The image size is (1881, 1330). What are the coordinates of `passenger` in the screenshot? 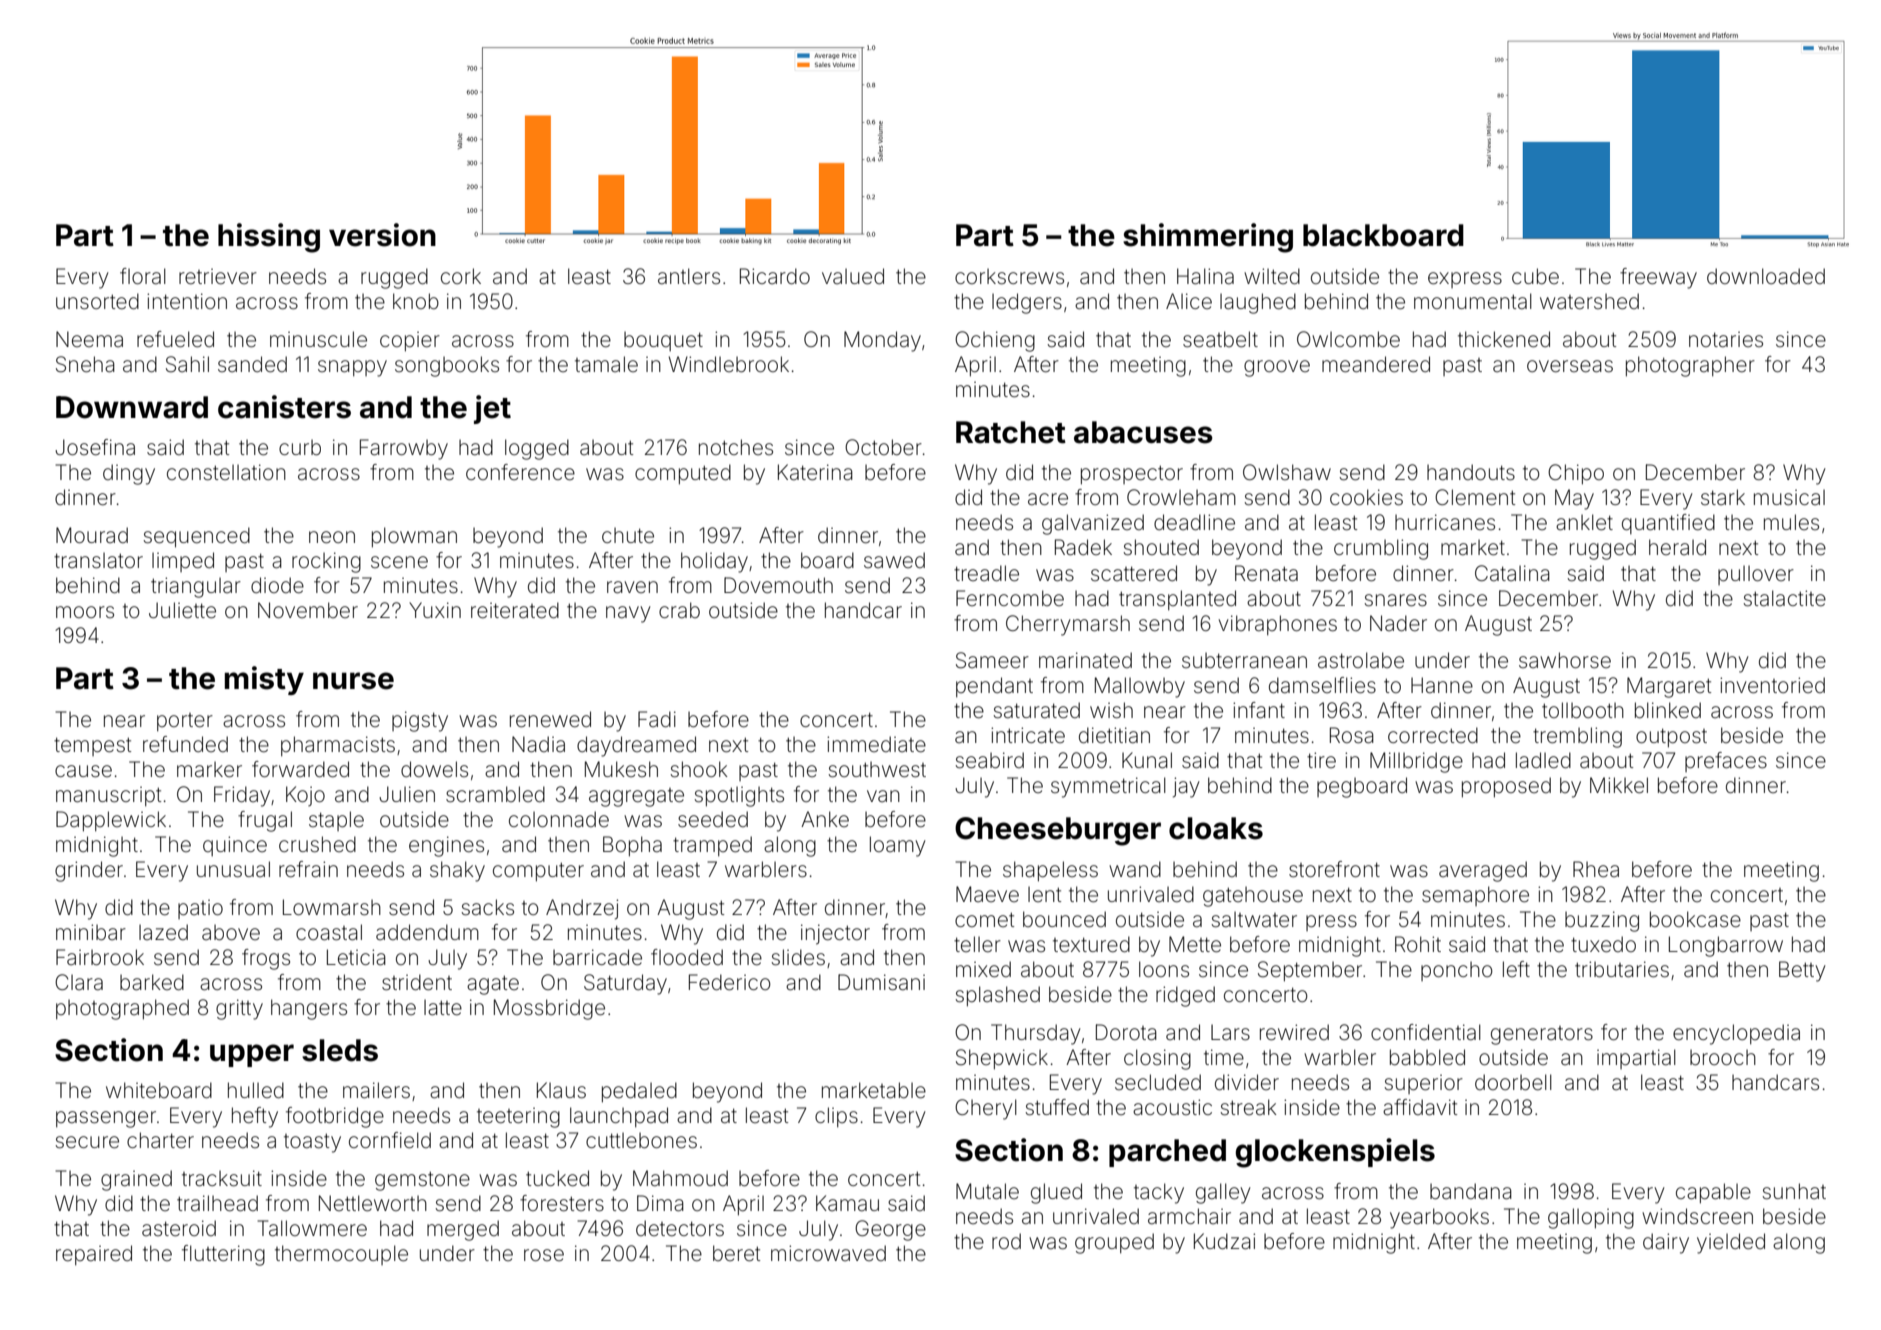 It's located at (106, 1119).
